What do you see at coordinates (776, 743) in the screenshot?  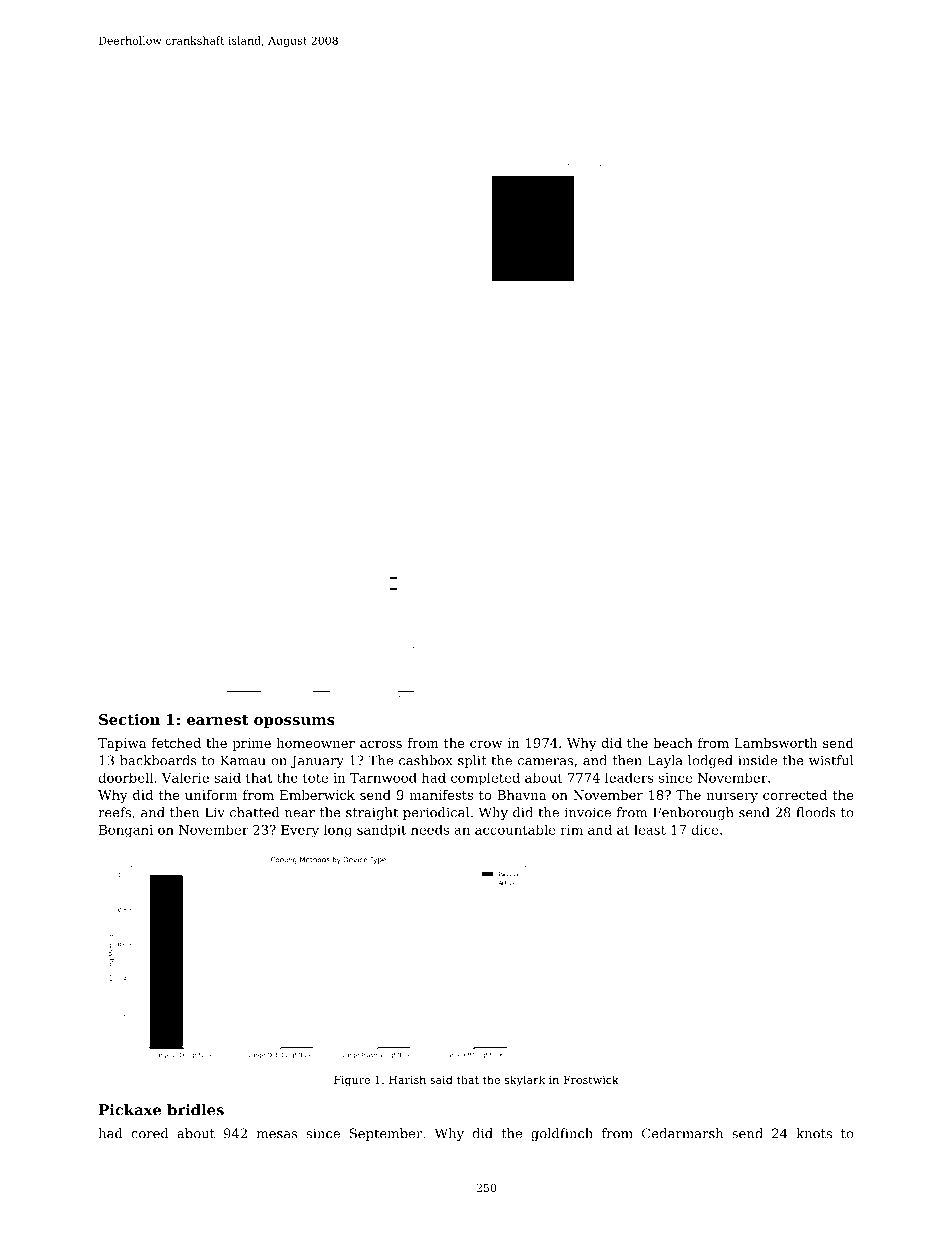 I see `Lambsworth` at bounding box center [776, 743].
